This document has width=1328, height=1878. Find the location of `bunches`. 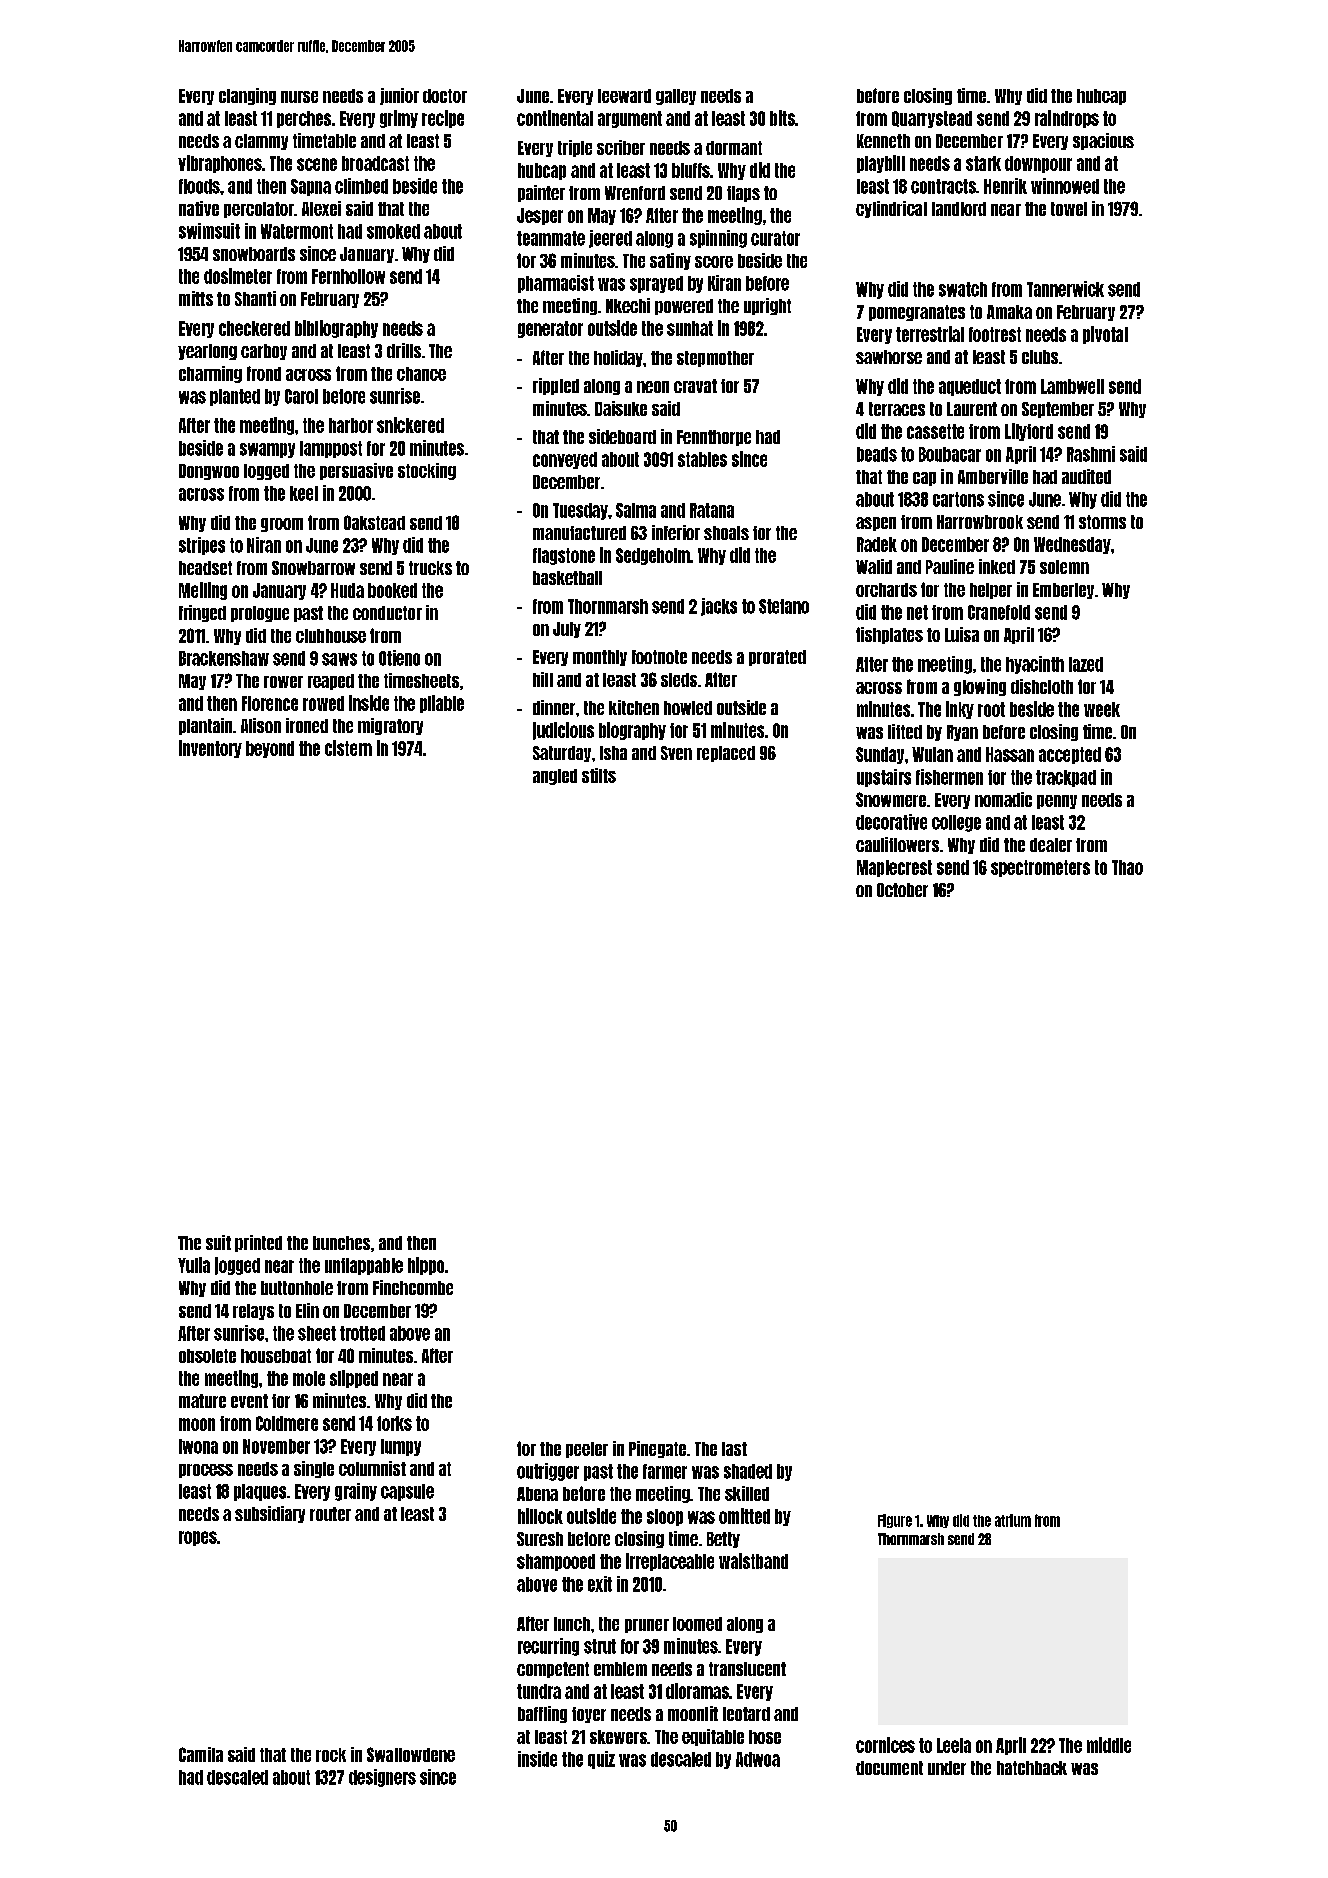

bunches is located at coordinates (341, 1243).
